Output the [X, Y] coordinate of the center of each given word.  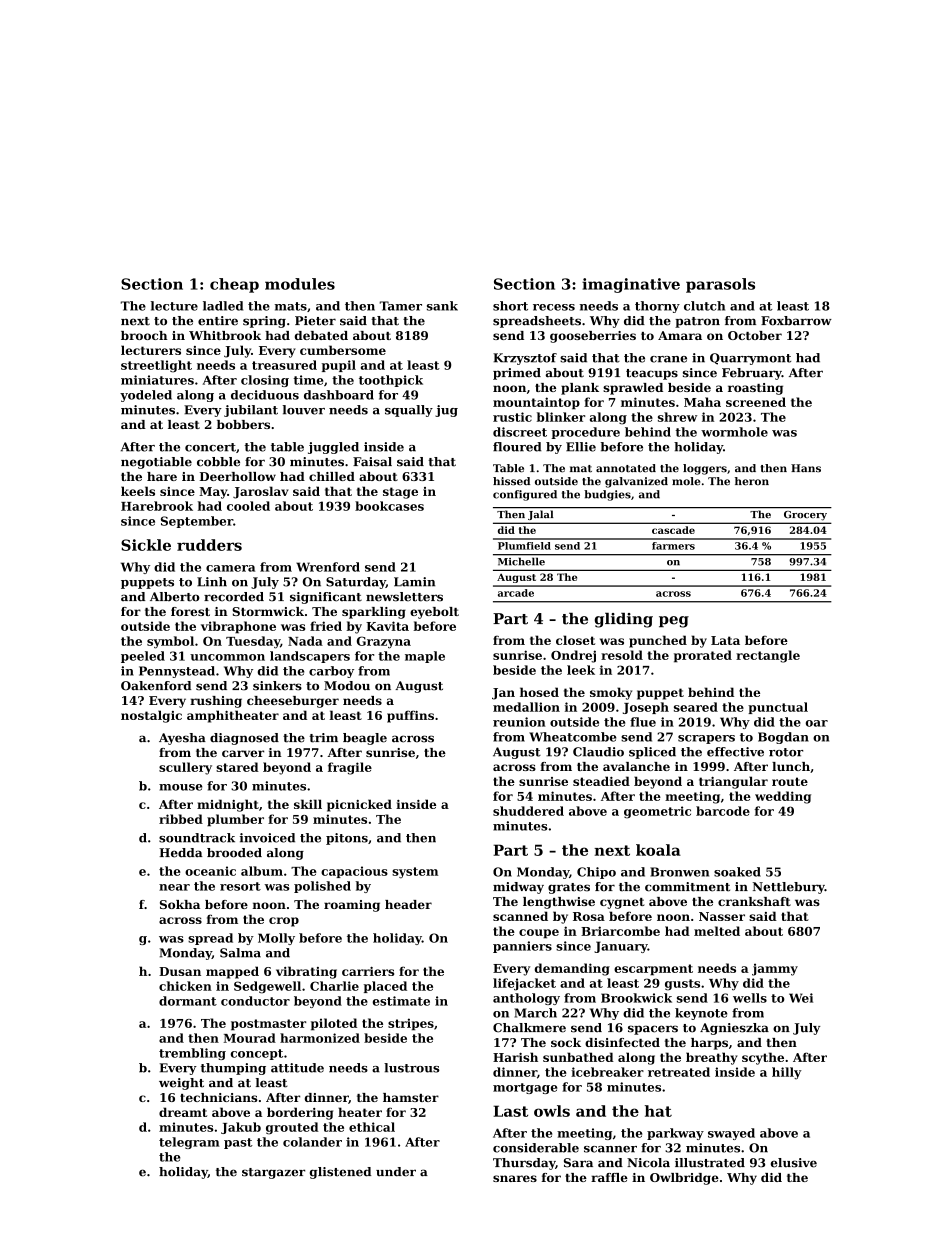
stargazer [273, 1173]
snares [515, 1178]
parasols [720, 285]
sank [442, 306]
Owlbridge [684, 1179]
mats [291, 306]
